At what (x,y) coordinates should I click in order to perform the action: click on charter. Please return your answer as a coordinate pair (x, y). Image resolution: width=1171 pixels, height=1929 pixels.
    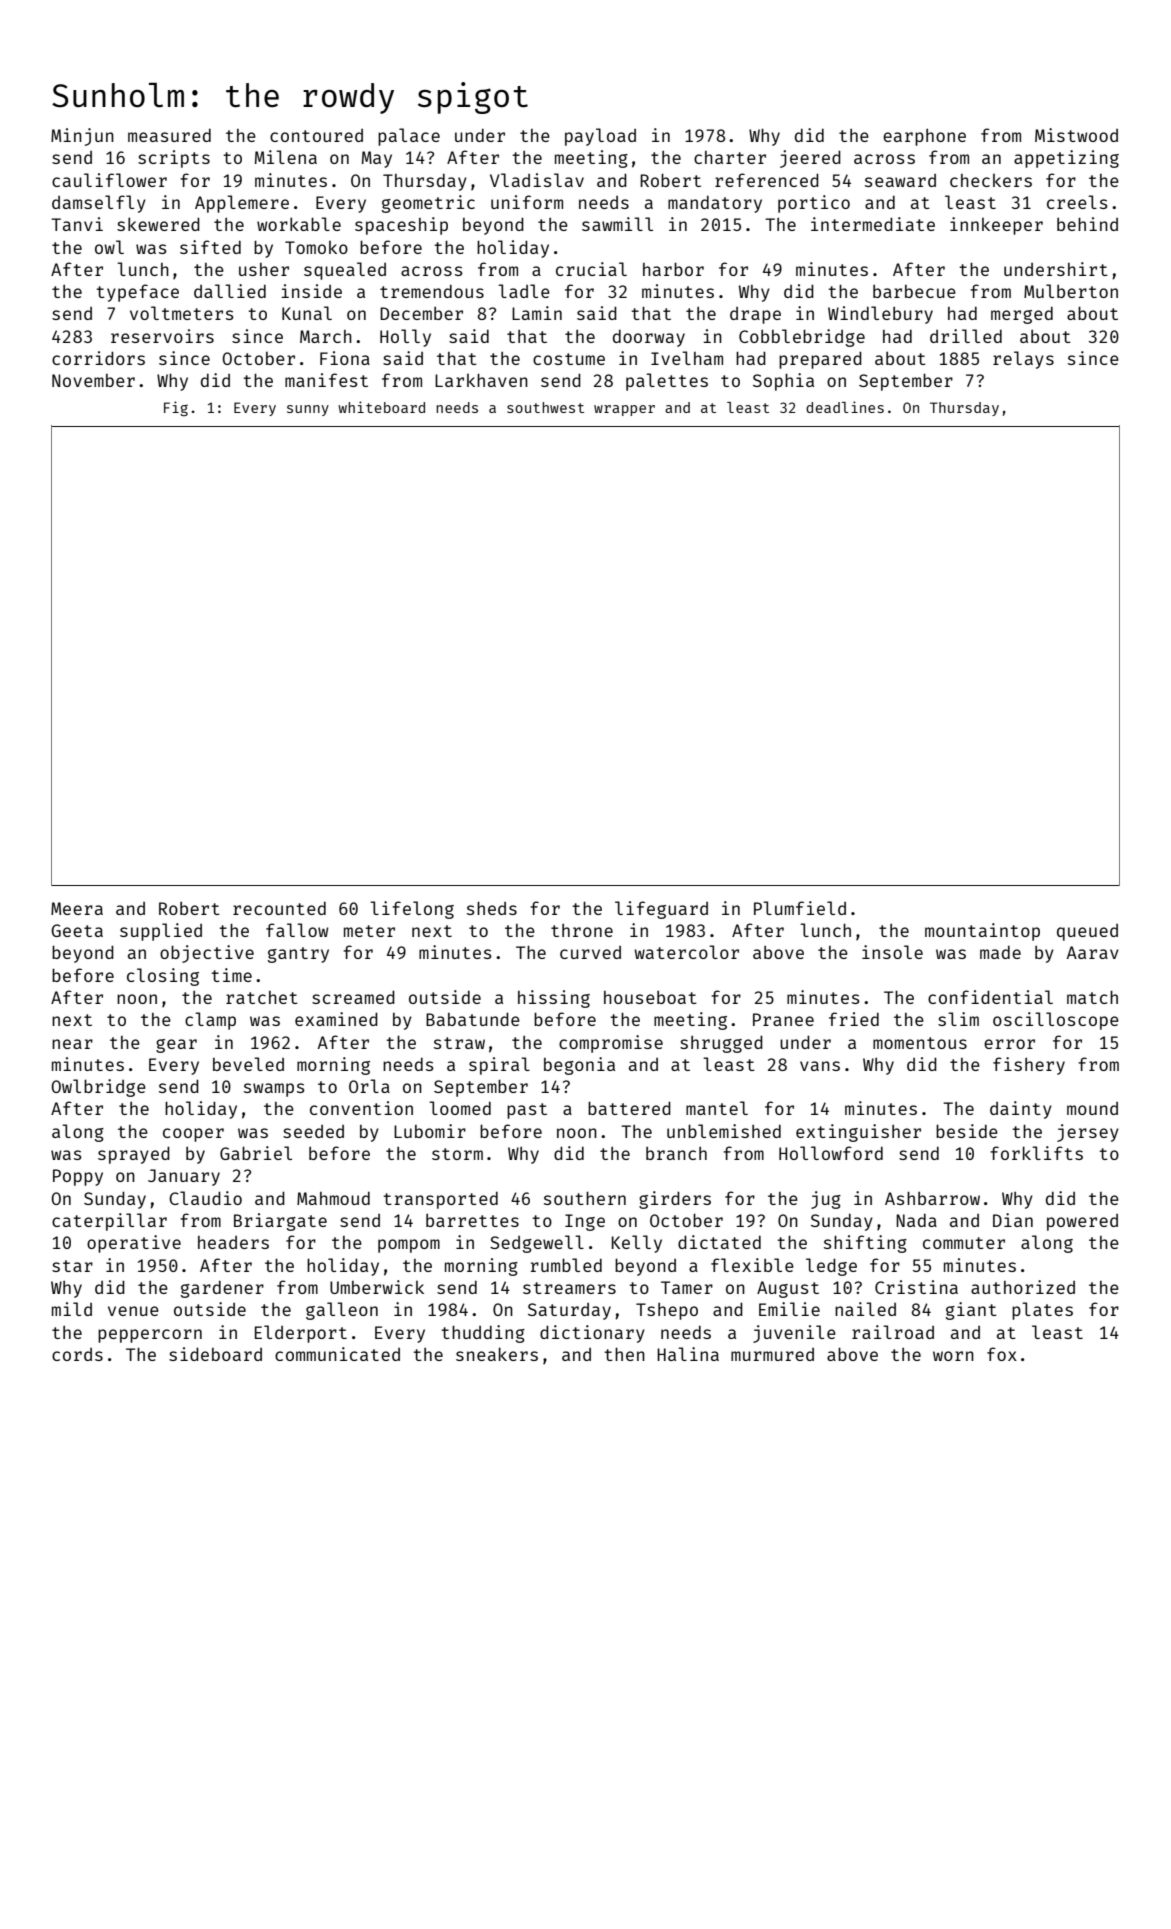
    Looking at the image, I should click on (730, 157).
